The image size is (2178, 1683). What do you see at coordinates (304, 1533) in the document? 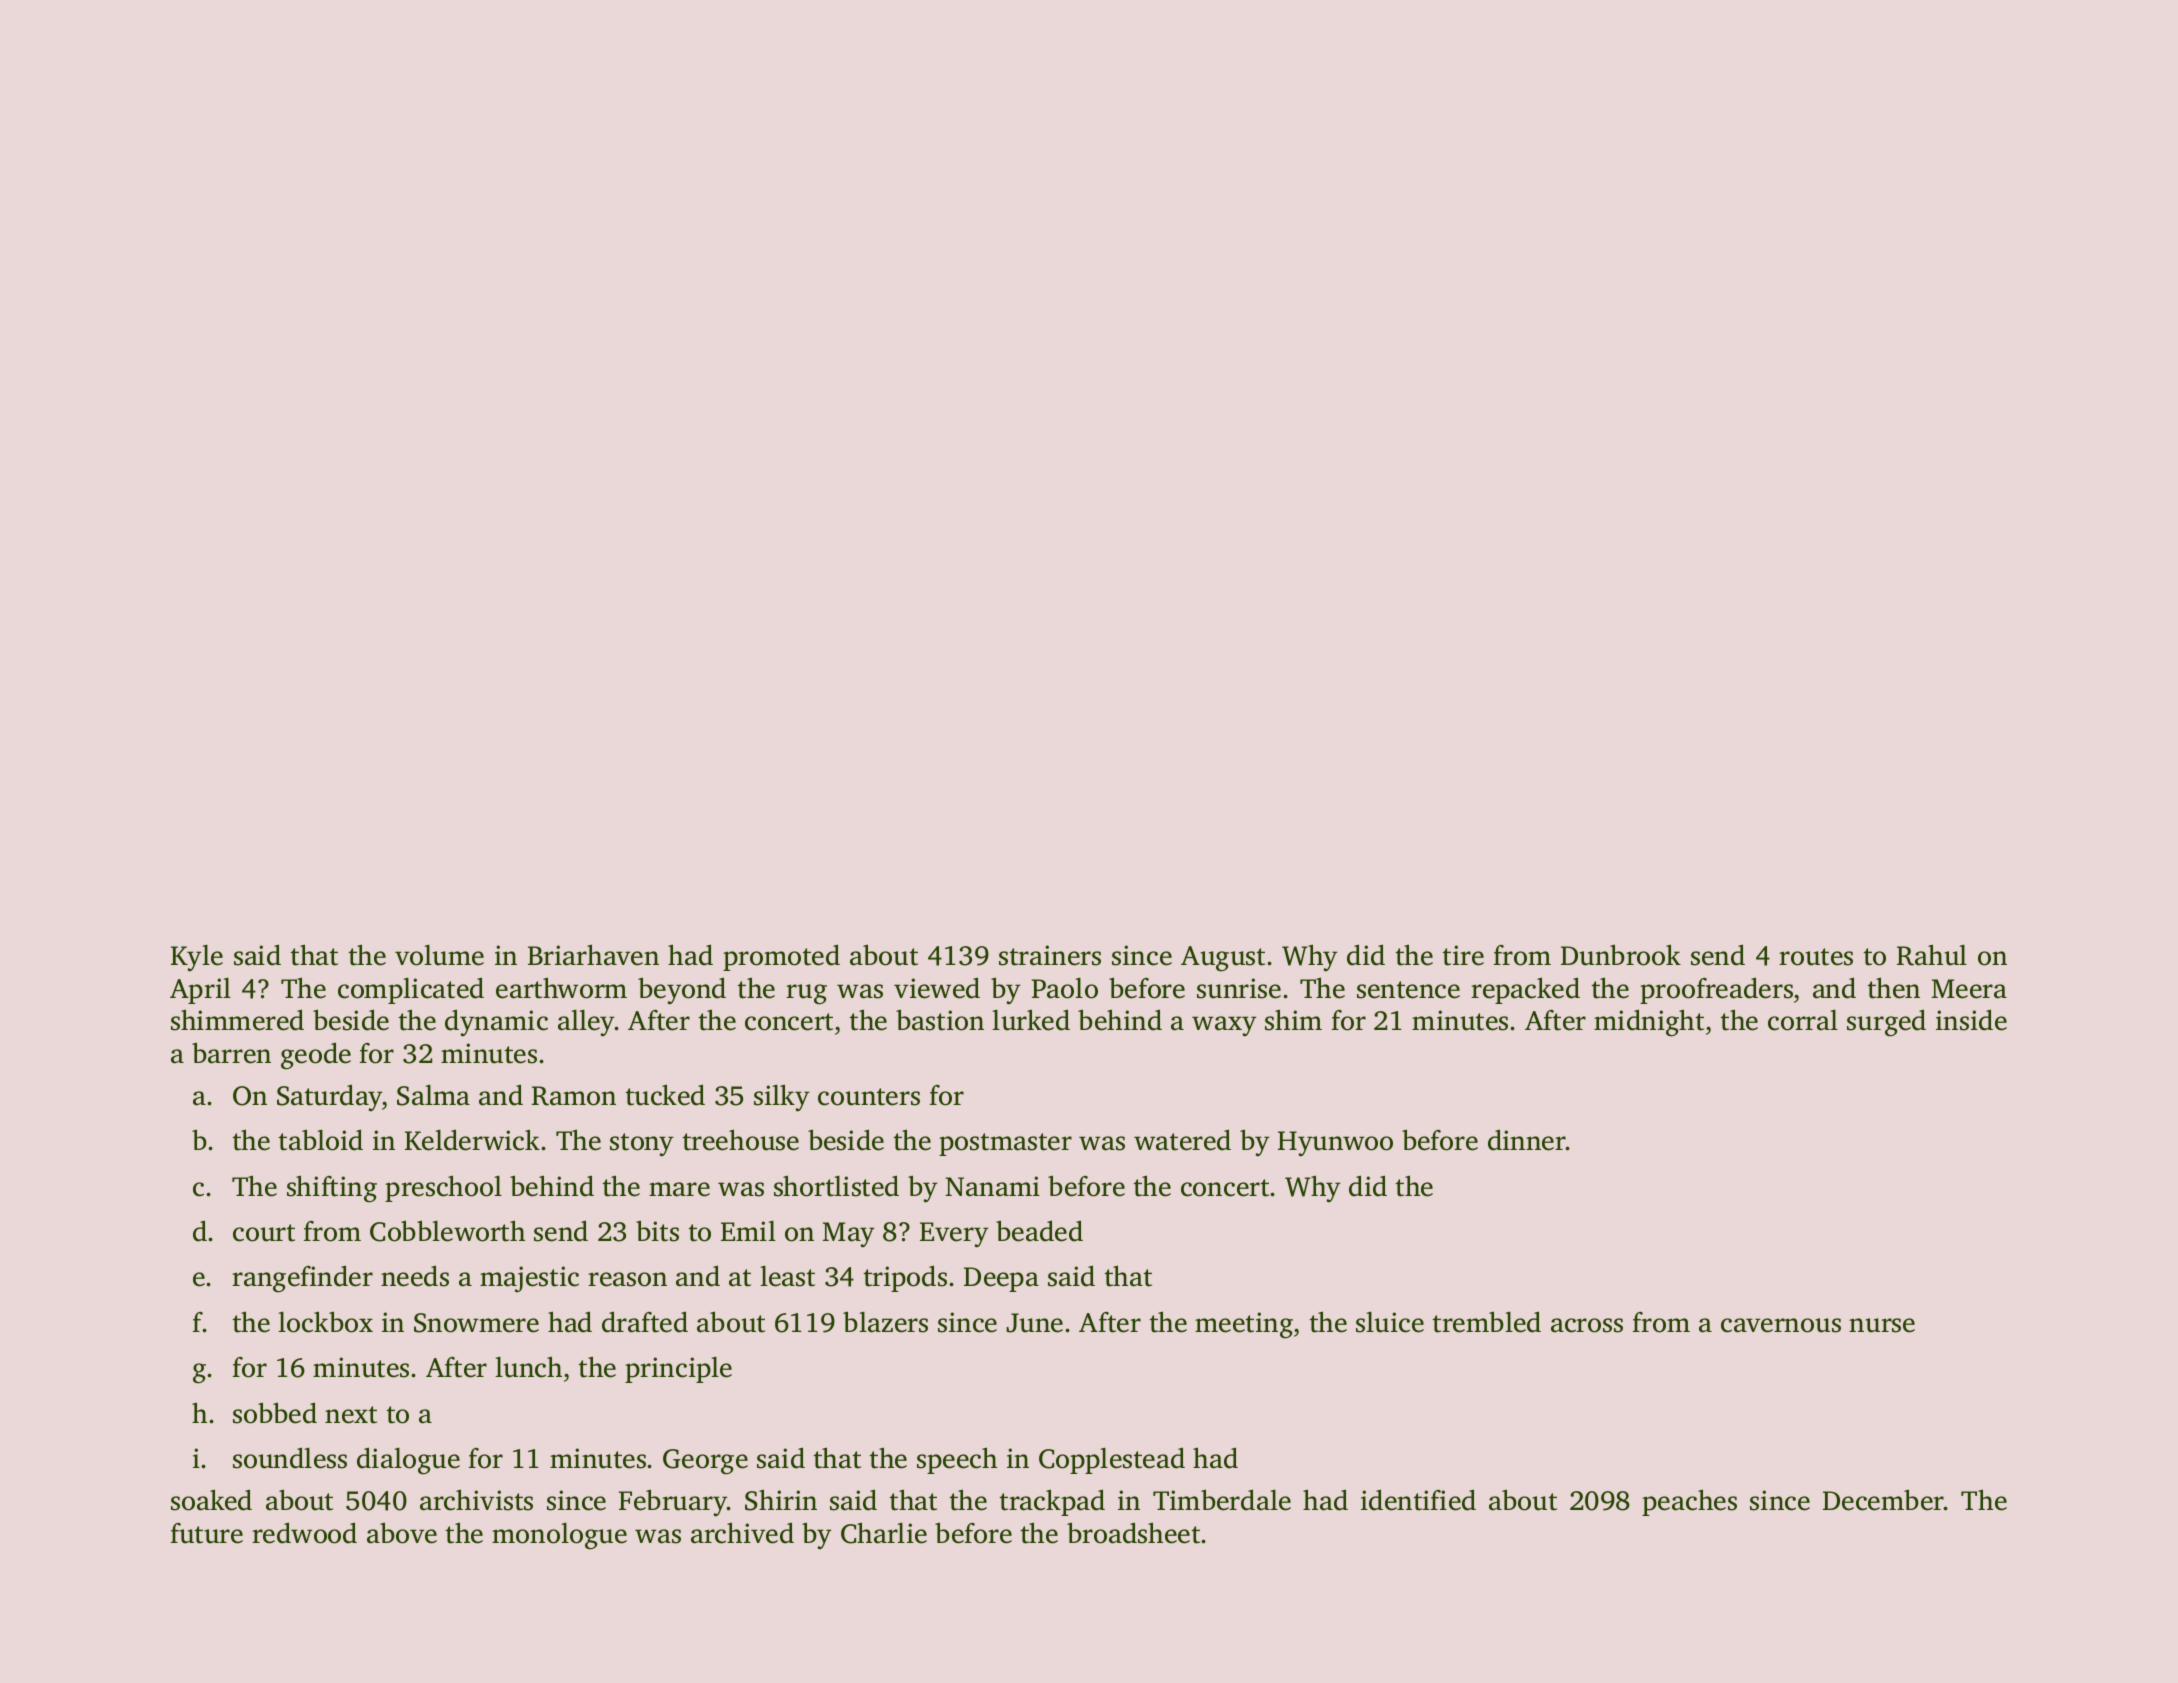
I see `redwood` at bounding box center [304, 1533].
